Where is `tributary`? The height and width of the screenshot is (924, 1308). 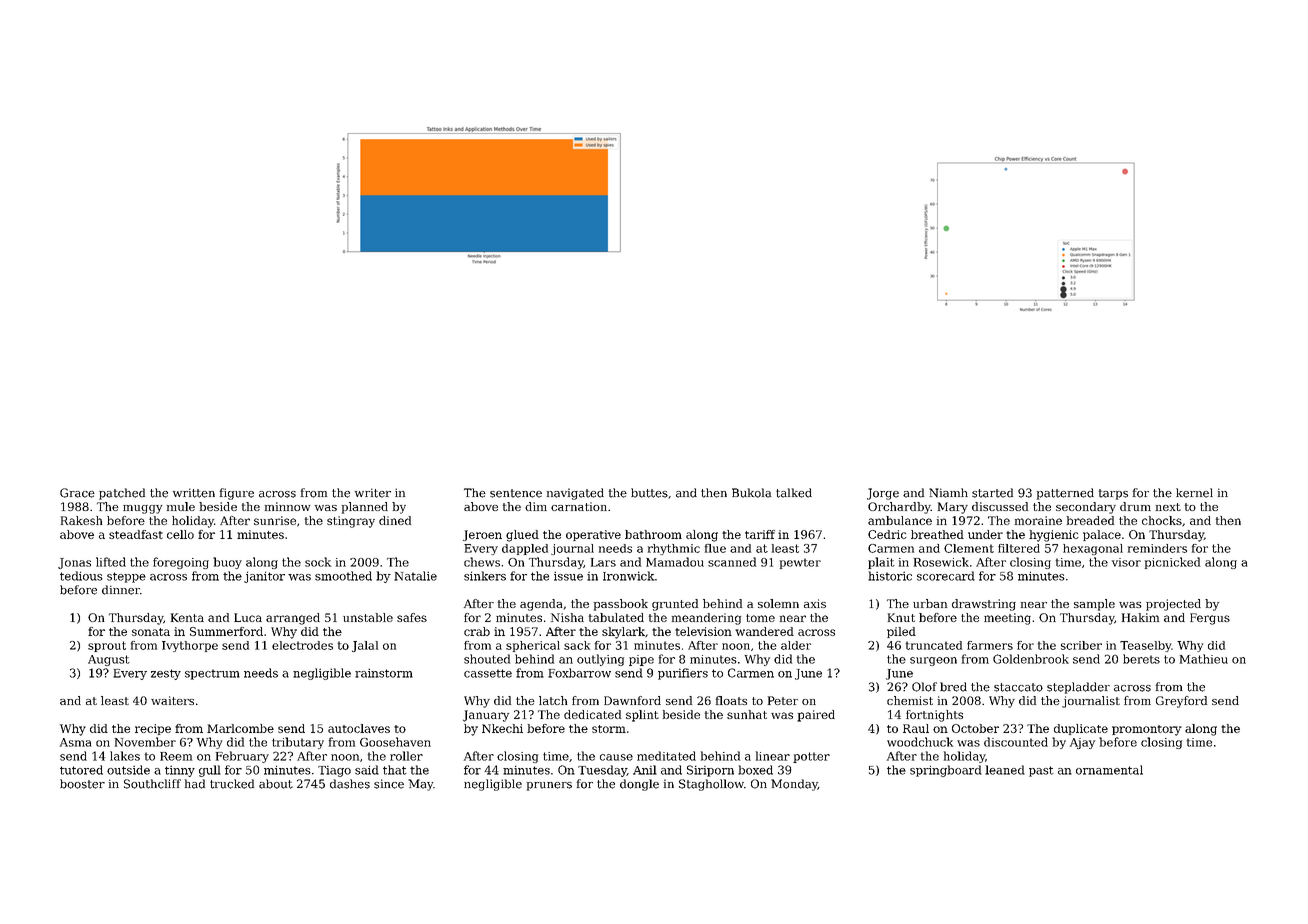
tributary is located at coordinates (298, 743).
